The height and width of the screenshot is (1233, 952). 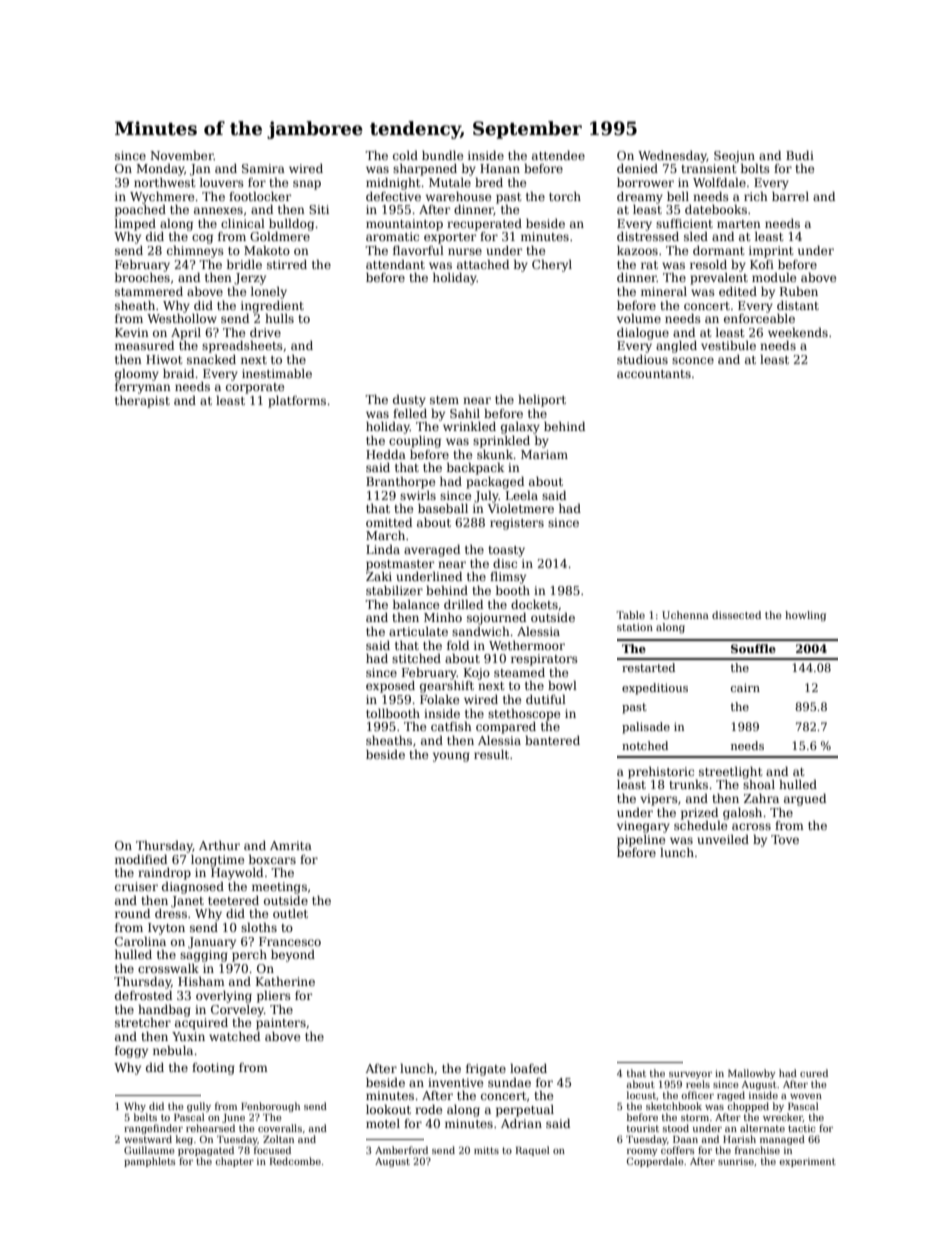 What do you see at coordinates (800, 155) in the screenshot?
I see `Budi` at bounding box center [800, 155].
